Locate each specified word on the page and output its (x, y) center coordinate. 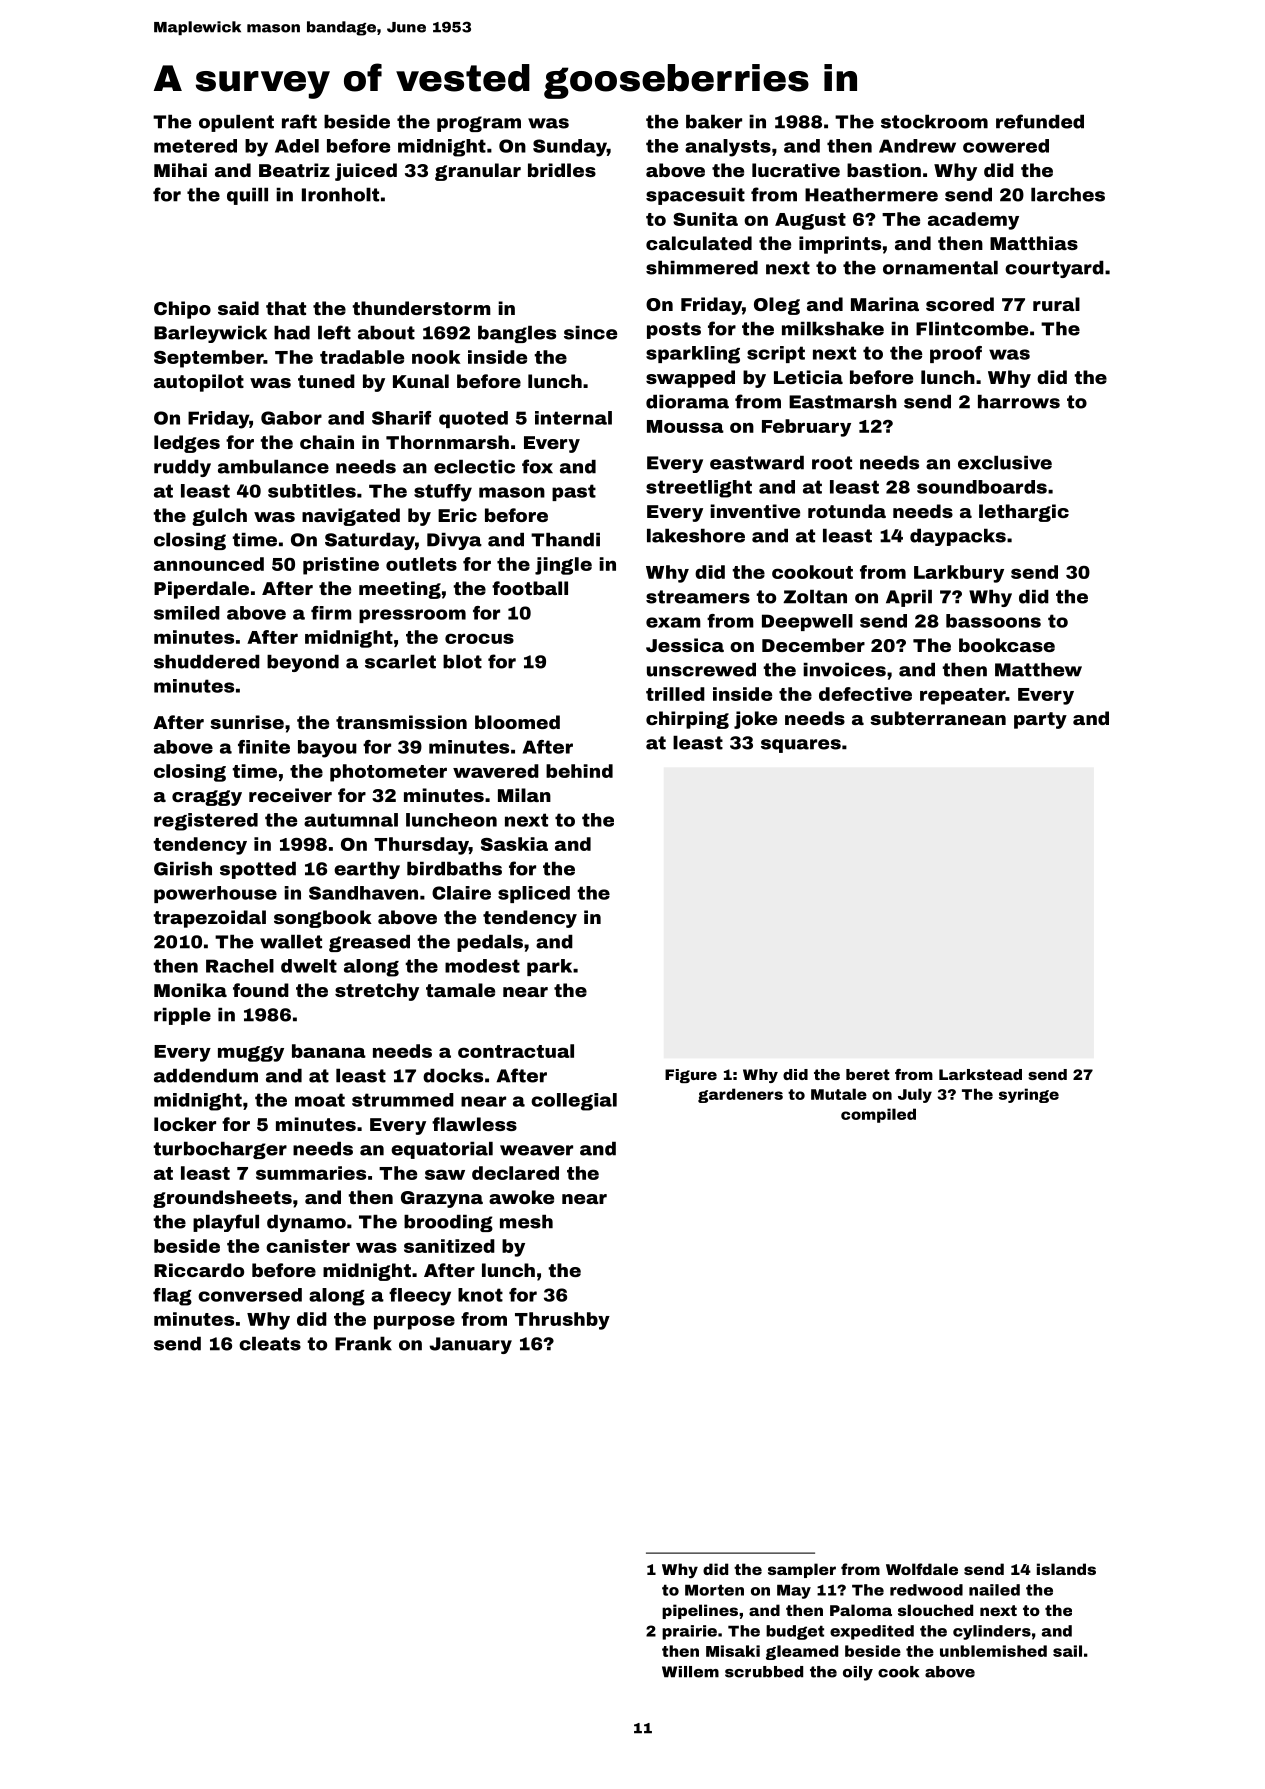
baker (714, 121)
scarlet (400, 662)
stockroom (934, 121)
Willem (690, 1672)
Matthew (1038, 670)
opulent (236, 123)
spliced (534, 894)
